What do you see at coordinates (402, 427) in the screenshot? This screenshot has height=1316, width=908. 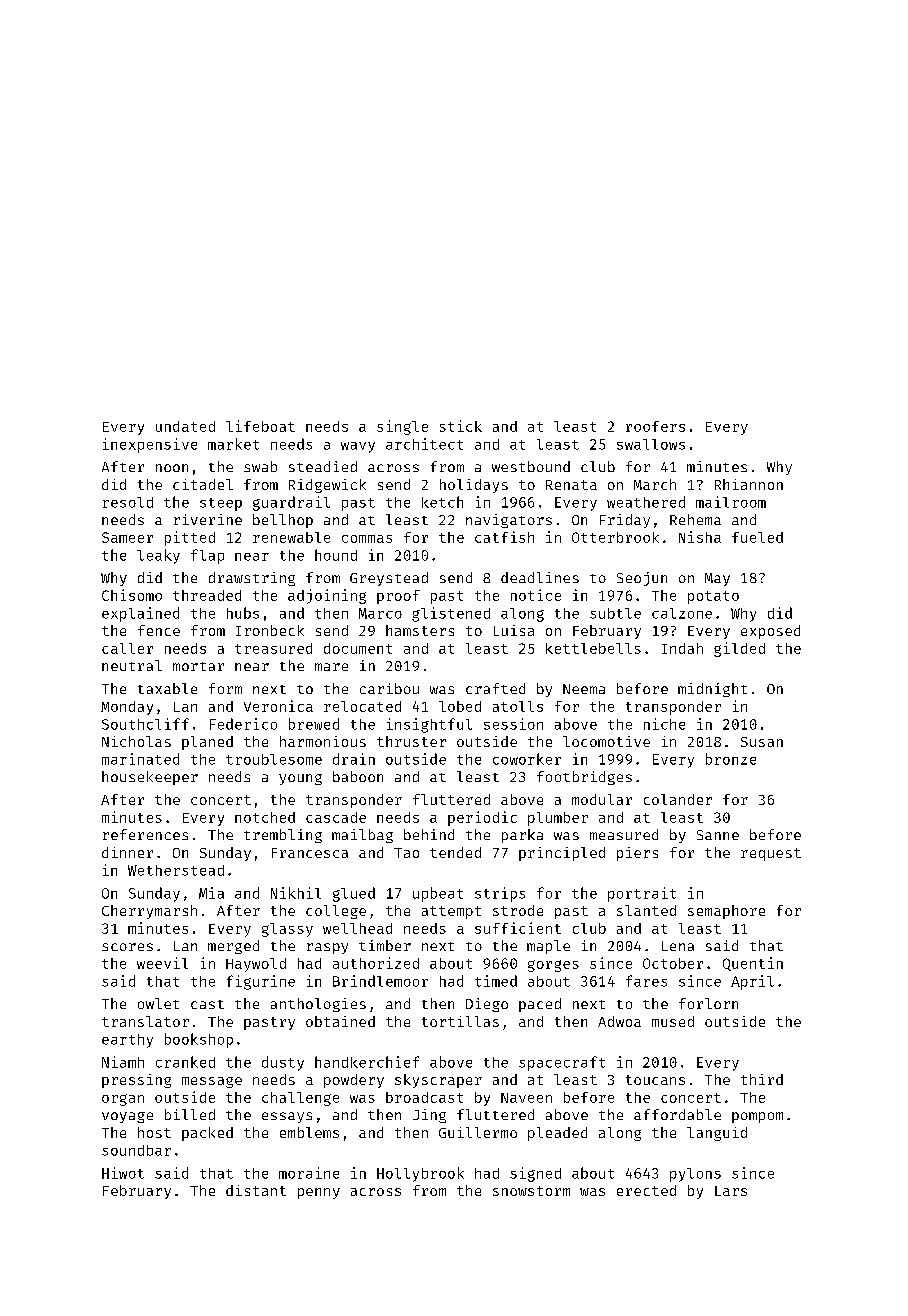 I see `single` at bounding box center [402, 427].
